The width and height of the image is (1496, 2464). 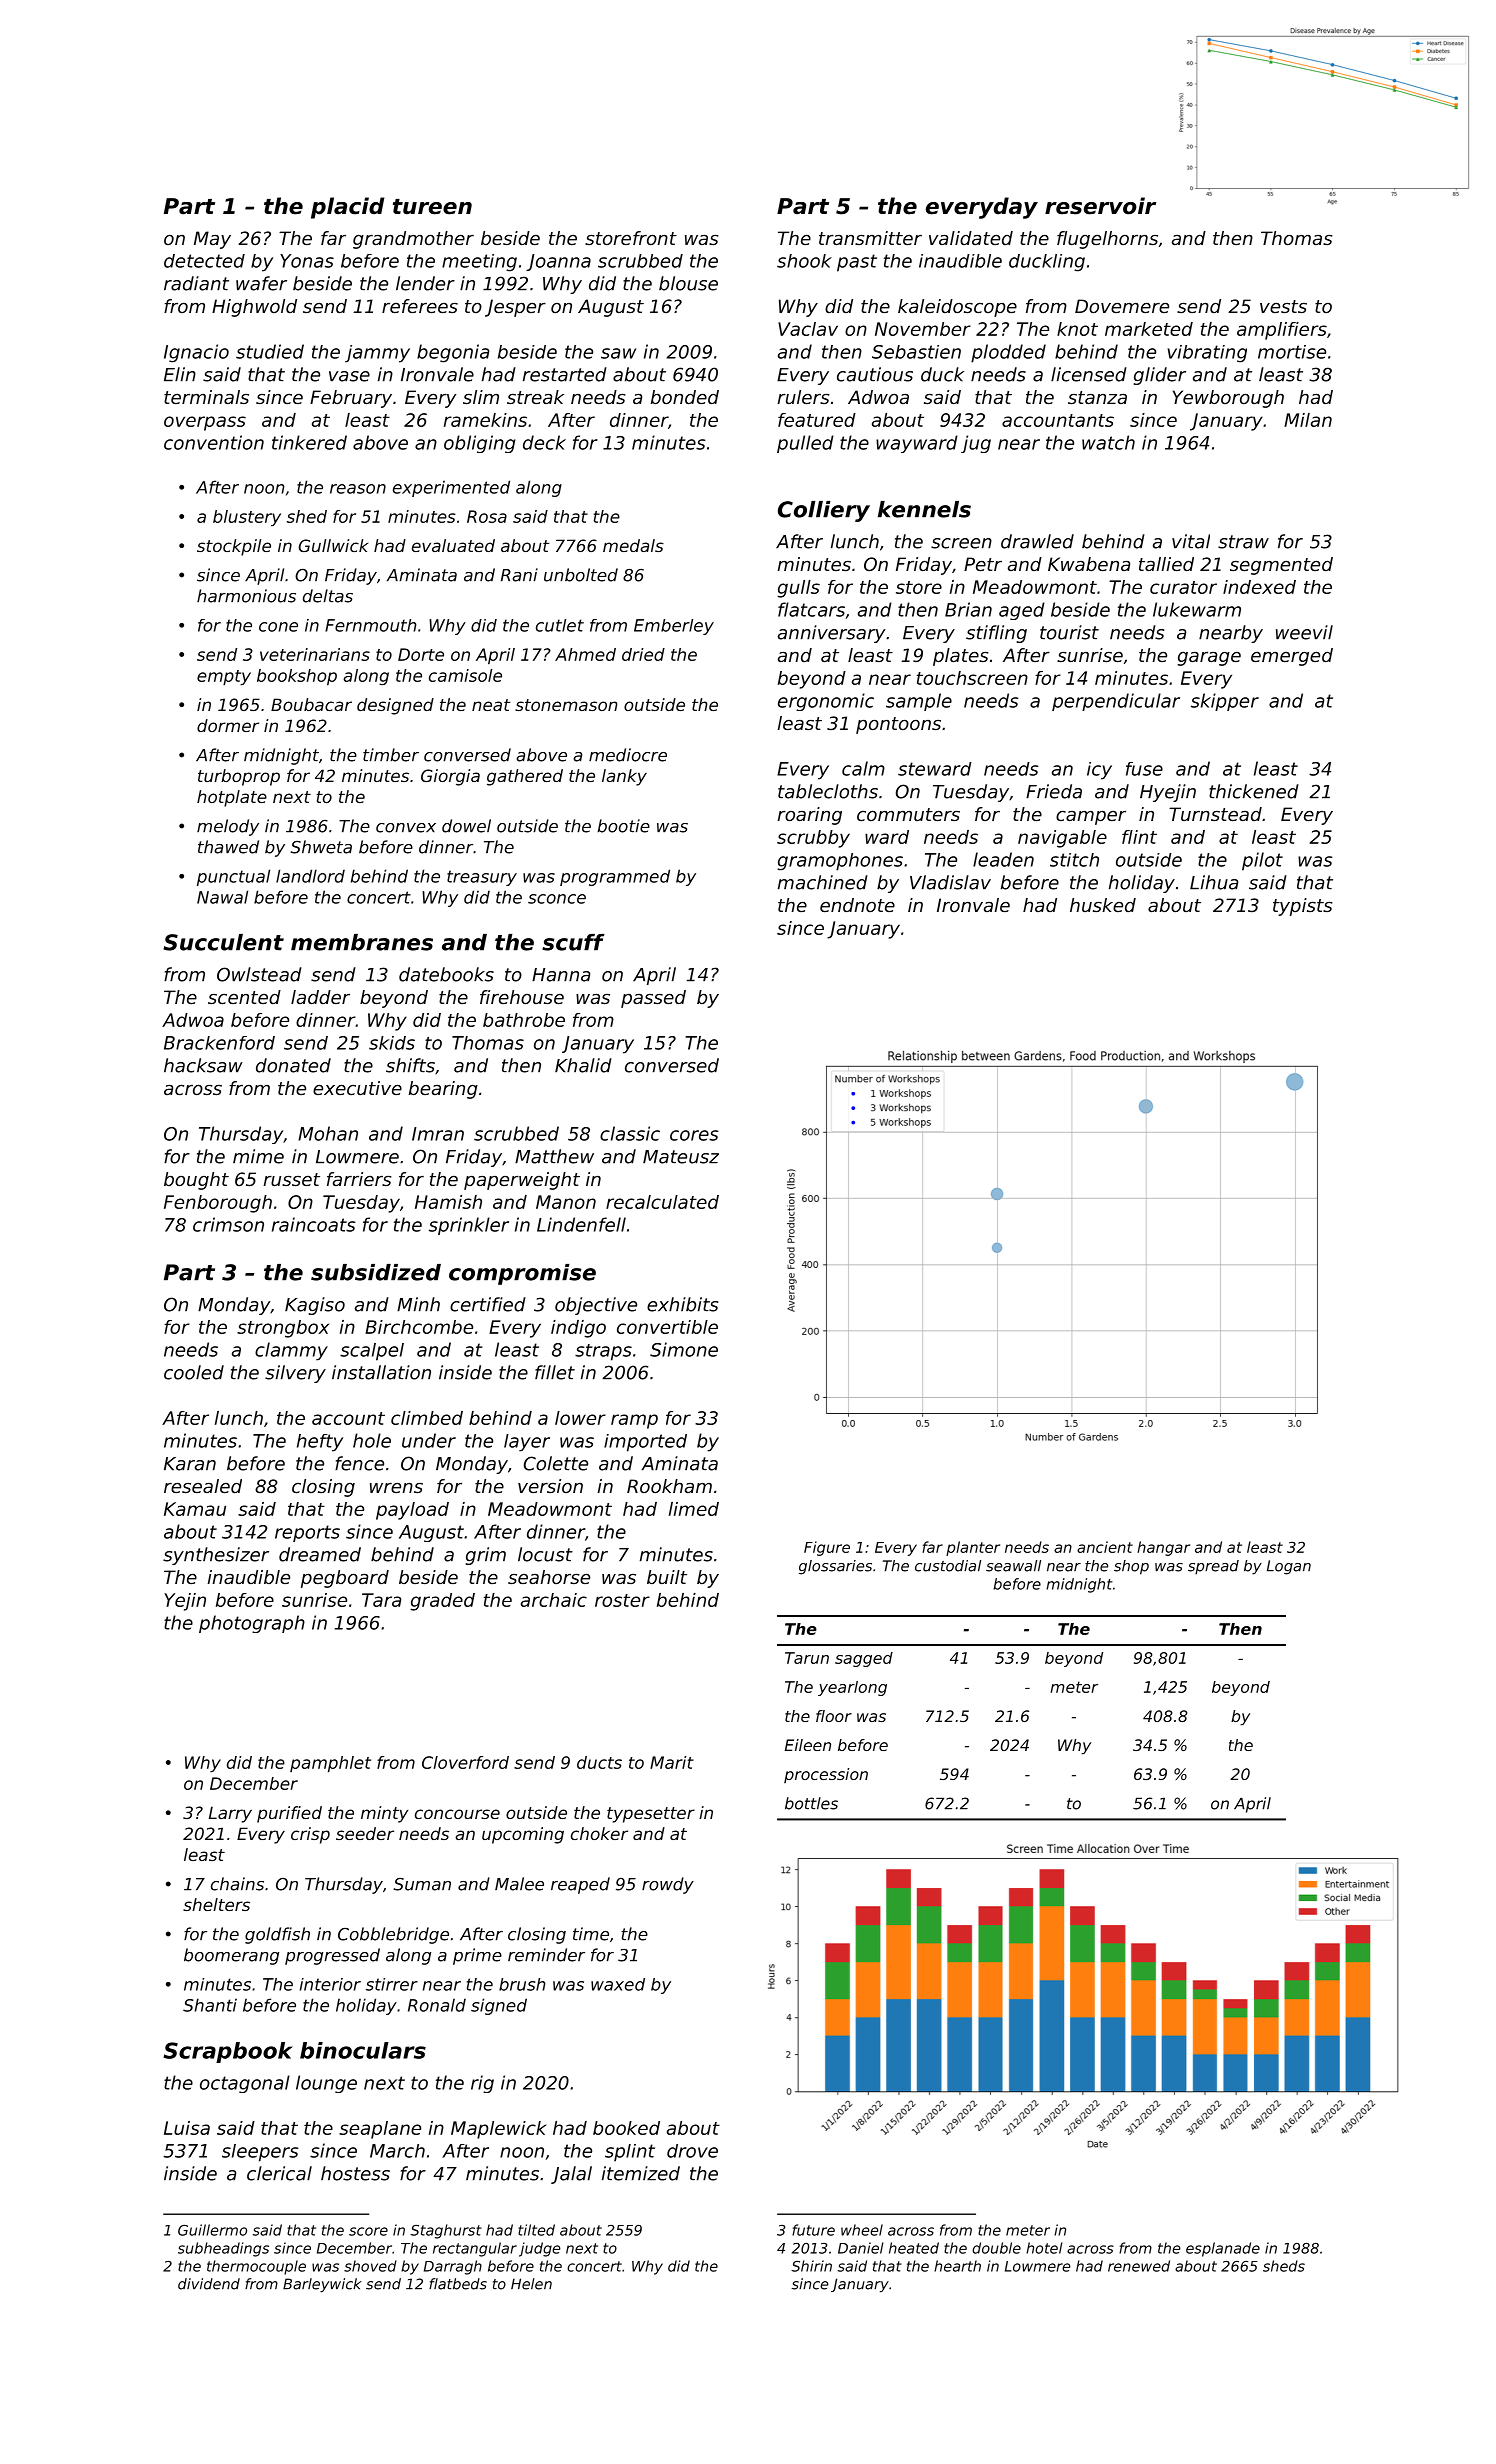 I want to click on membranes, so click(x=362, y=942).
